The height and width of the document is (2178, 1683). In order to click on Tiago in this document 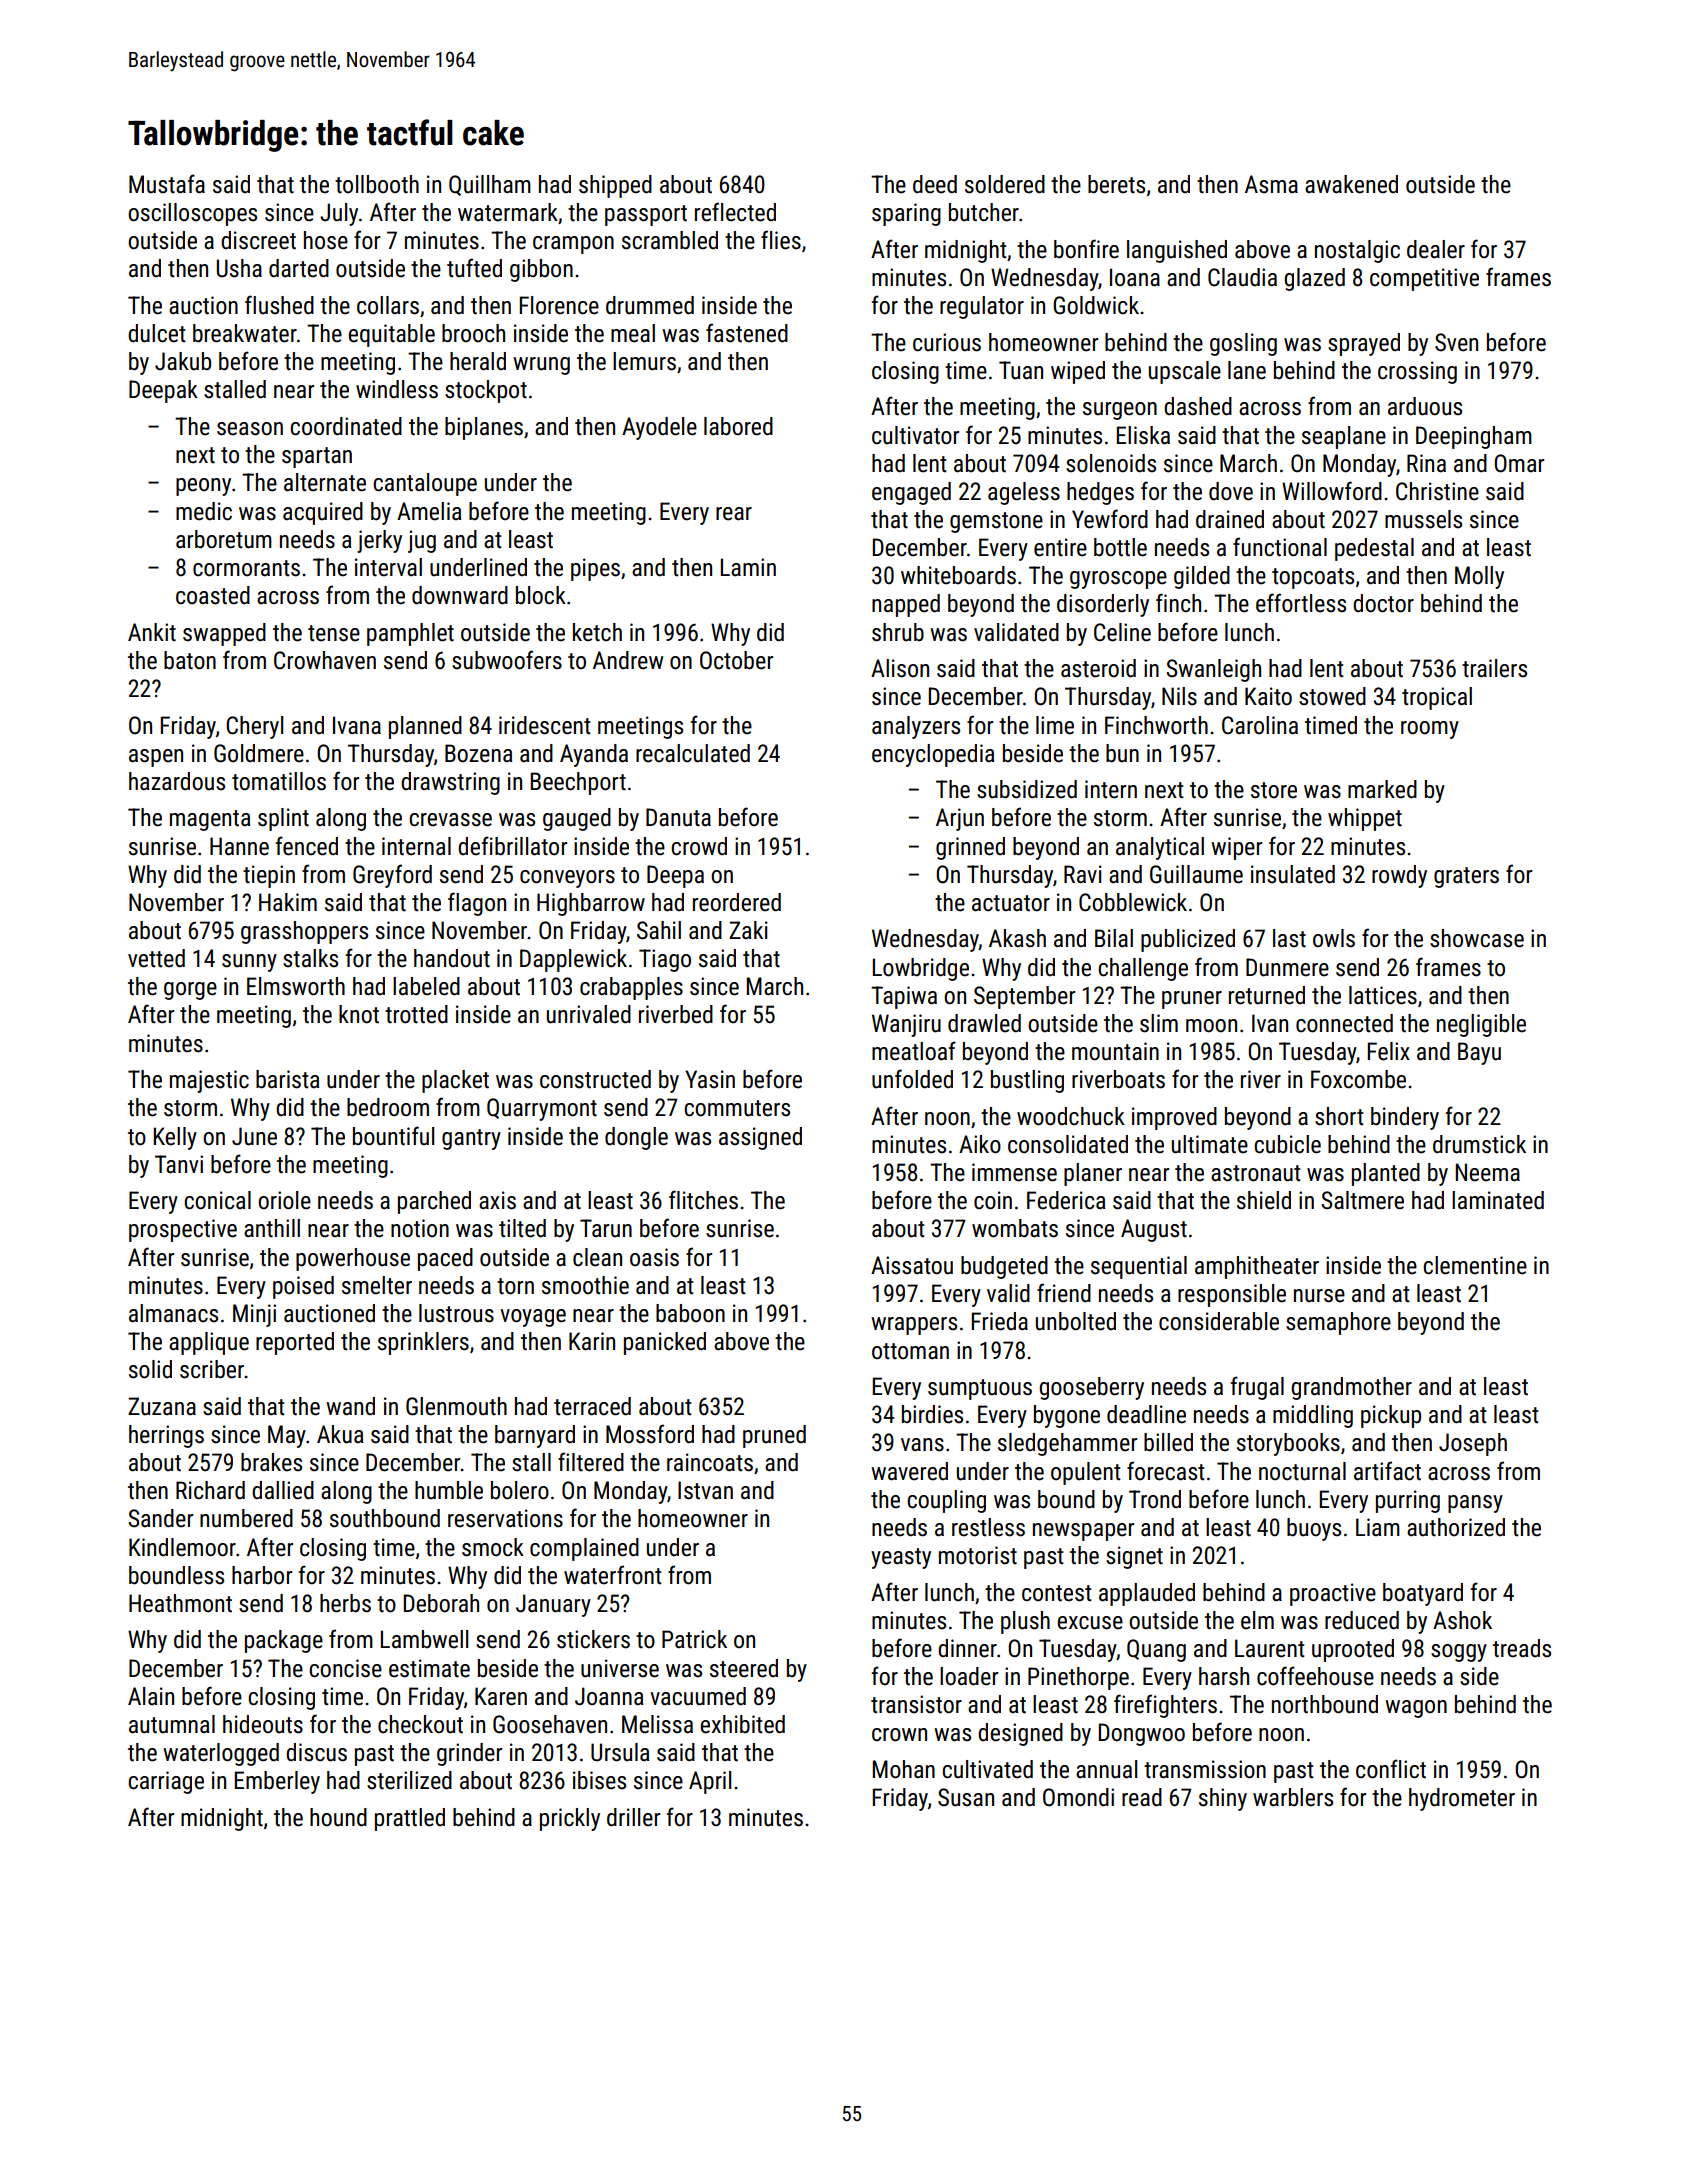, I will do `click(665, 960)`.
